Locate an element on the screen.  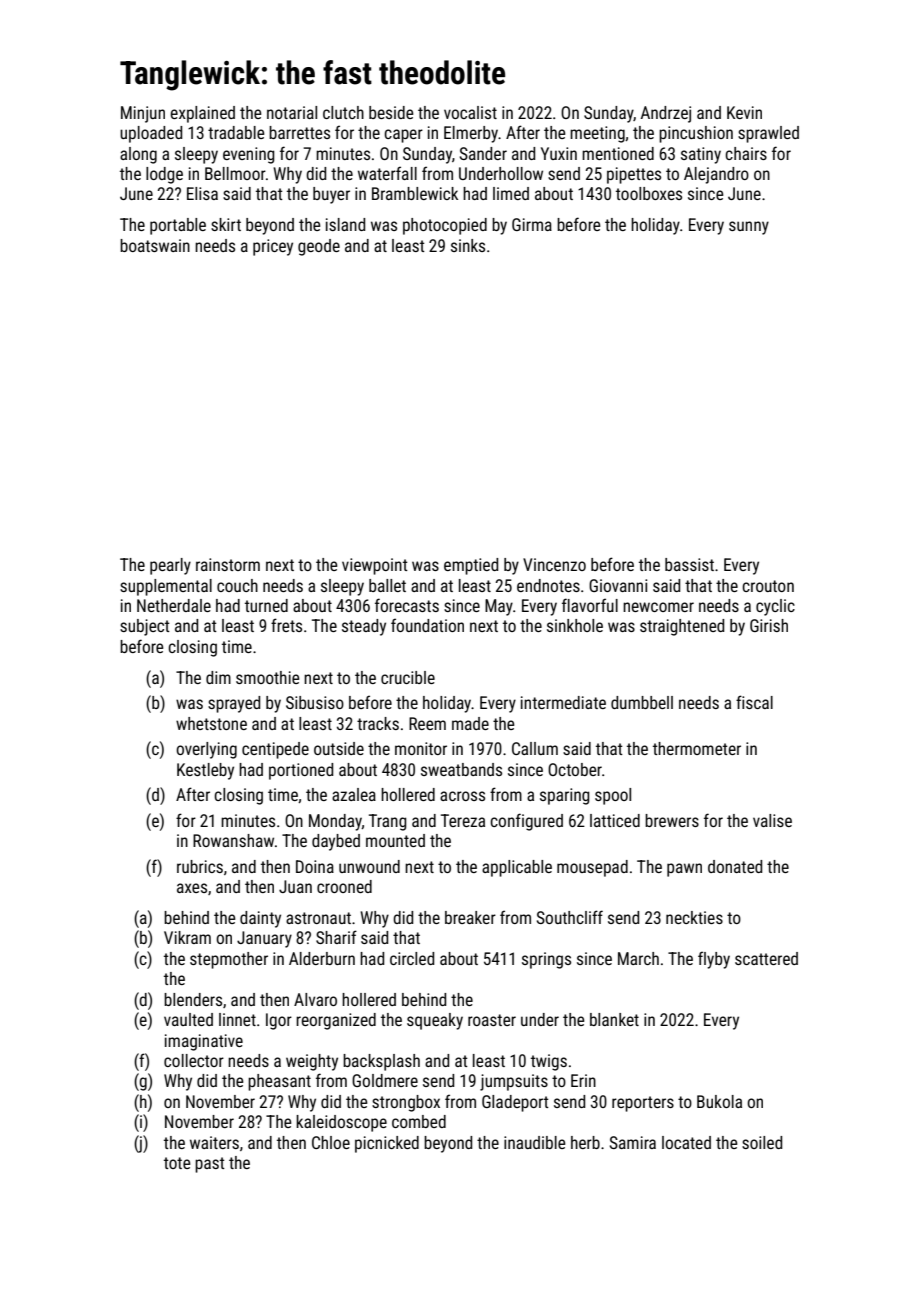
straightened is located at coordinates (682, 627).
